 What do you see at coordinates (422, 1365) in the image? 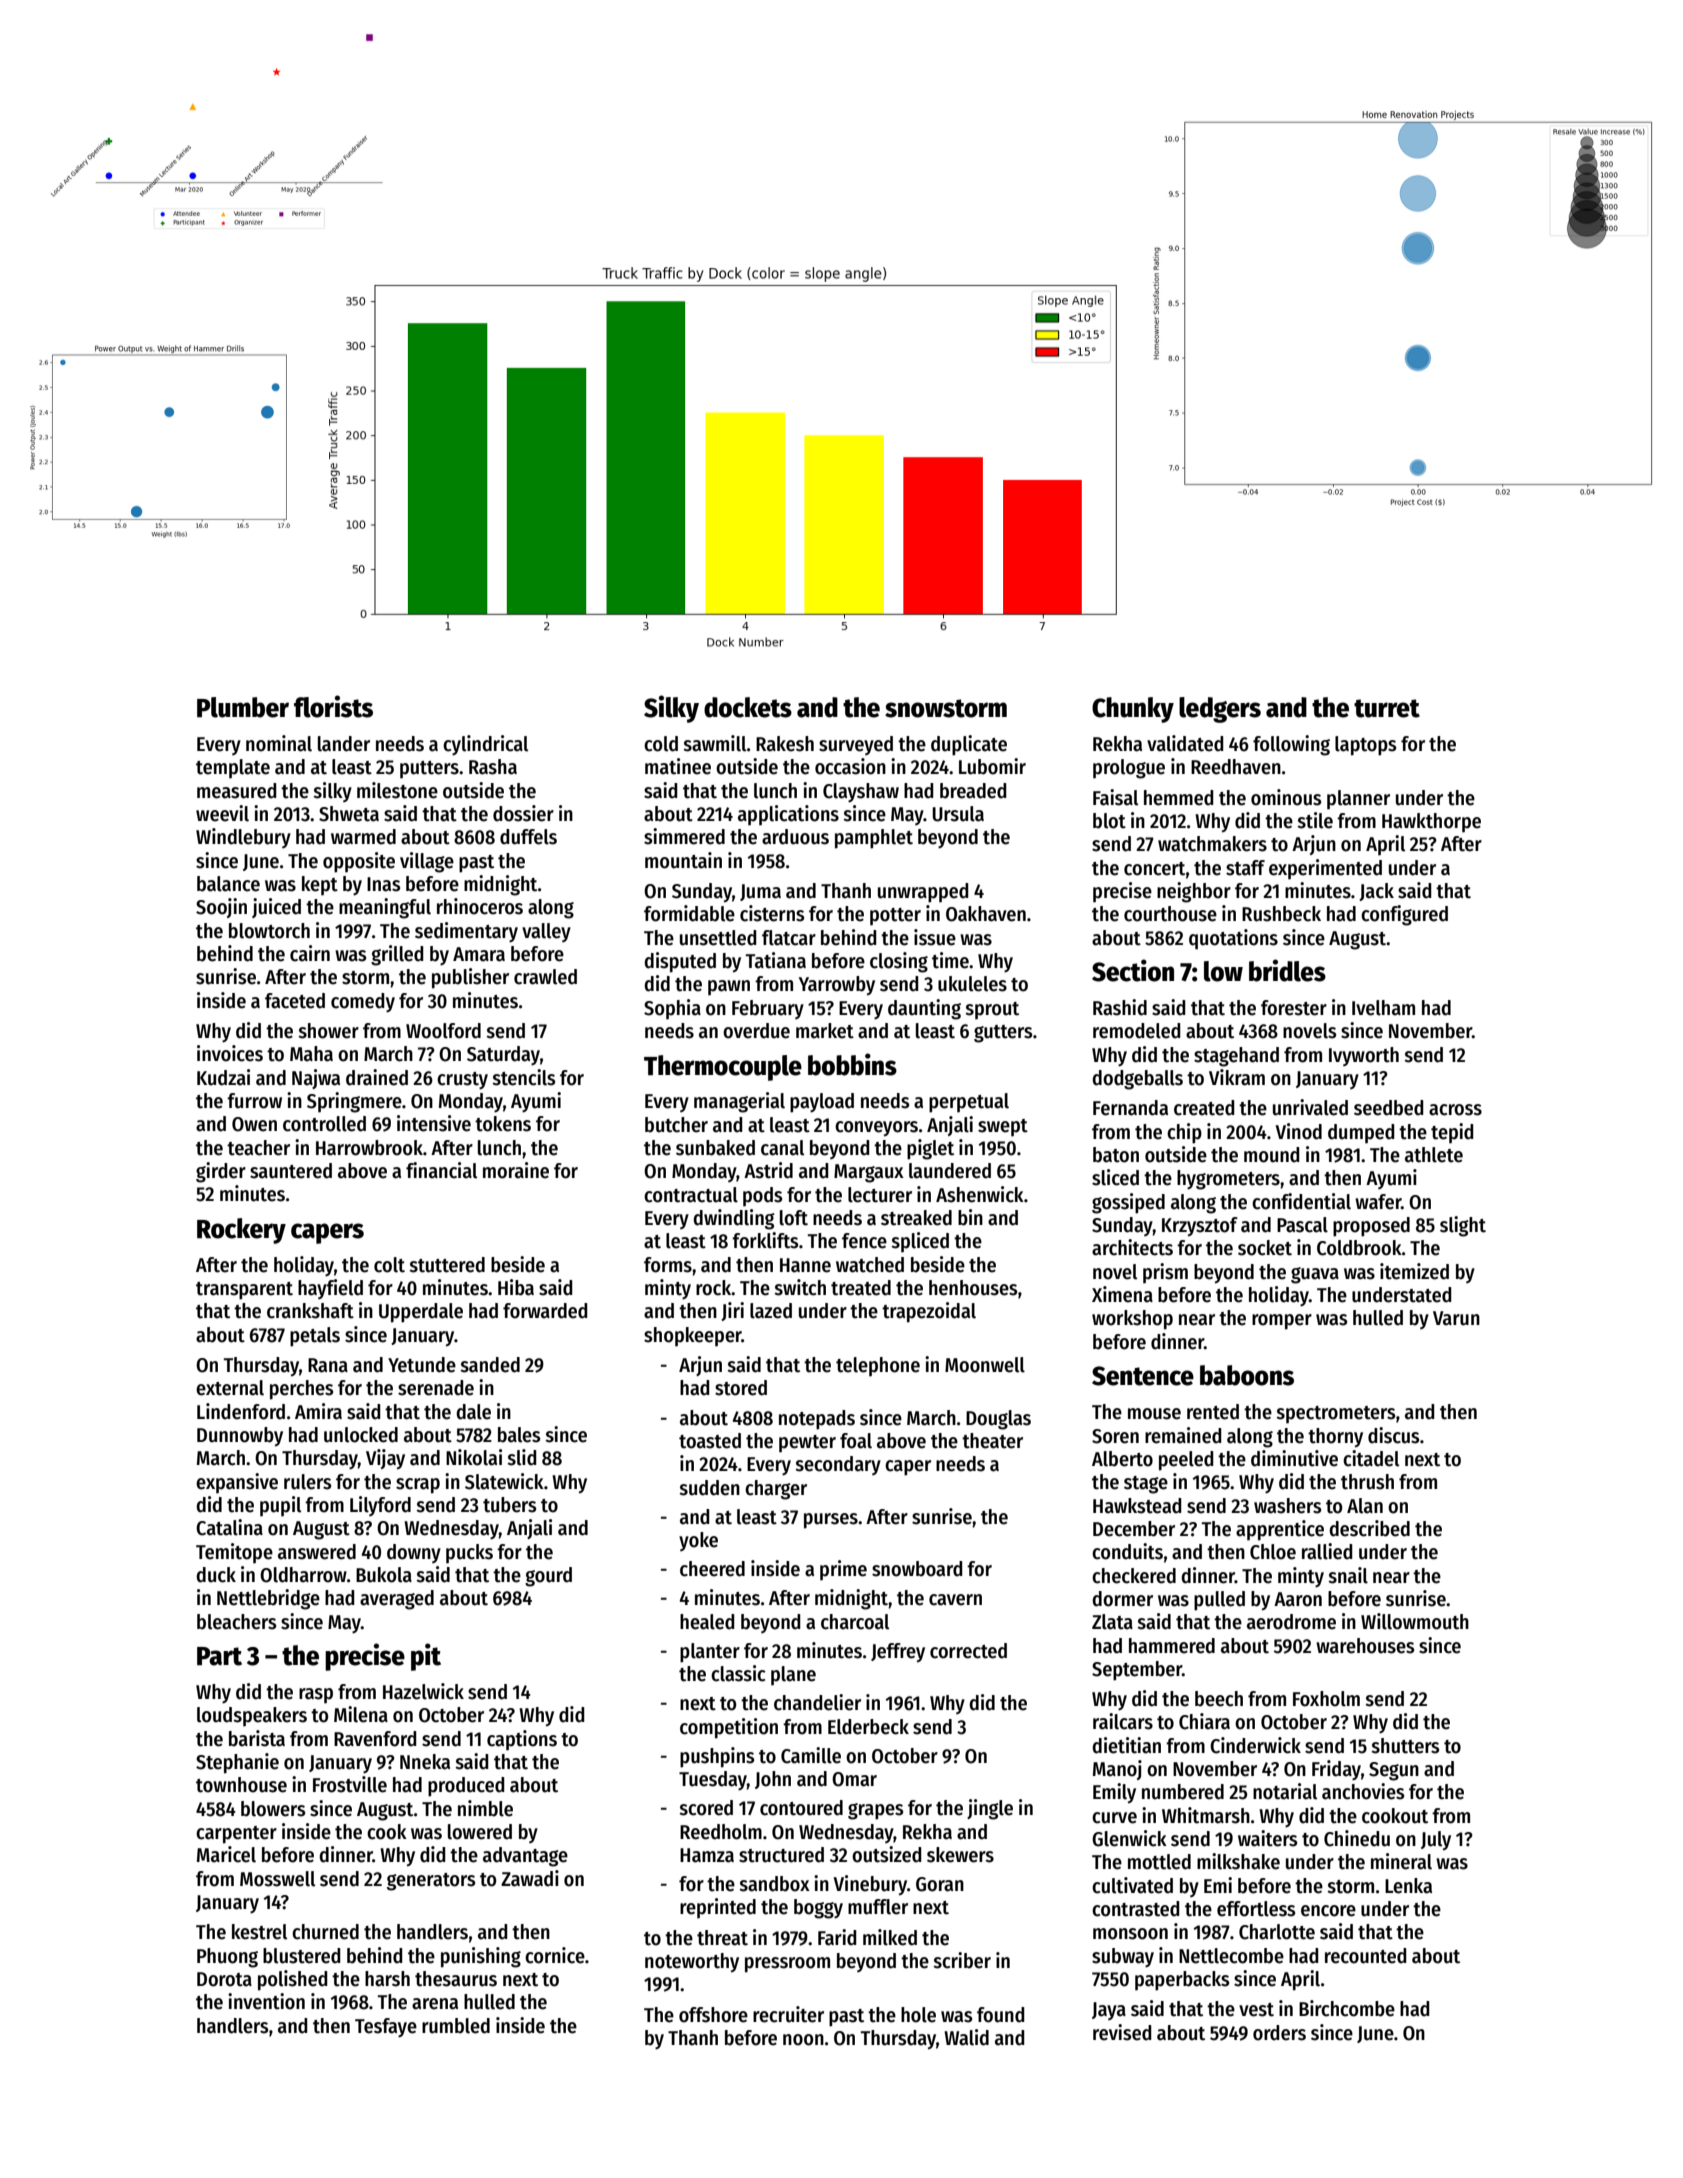
I see `Yetunde` at bounding box center [422, 1365].
